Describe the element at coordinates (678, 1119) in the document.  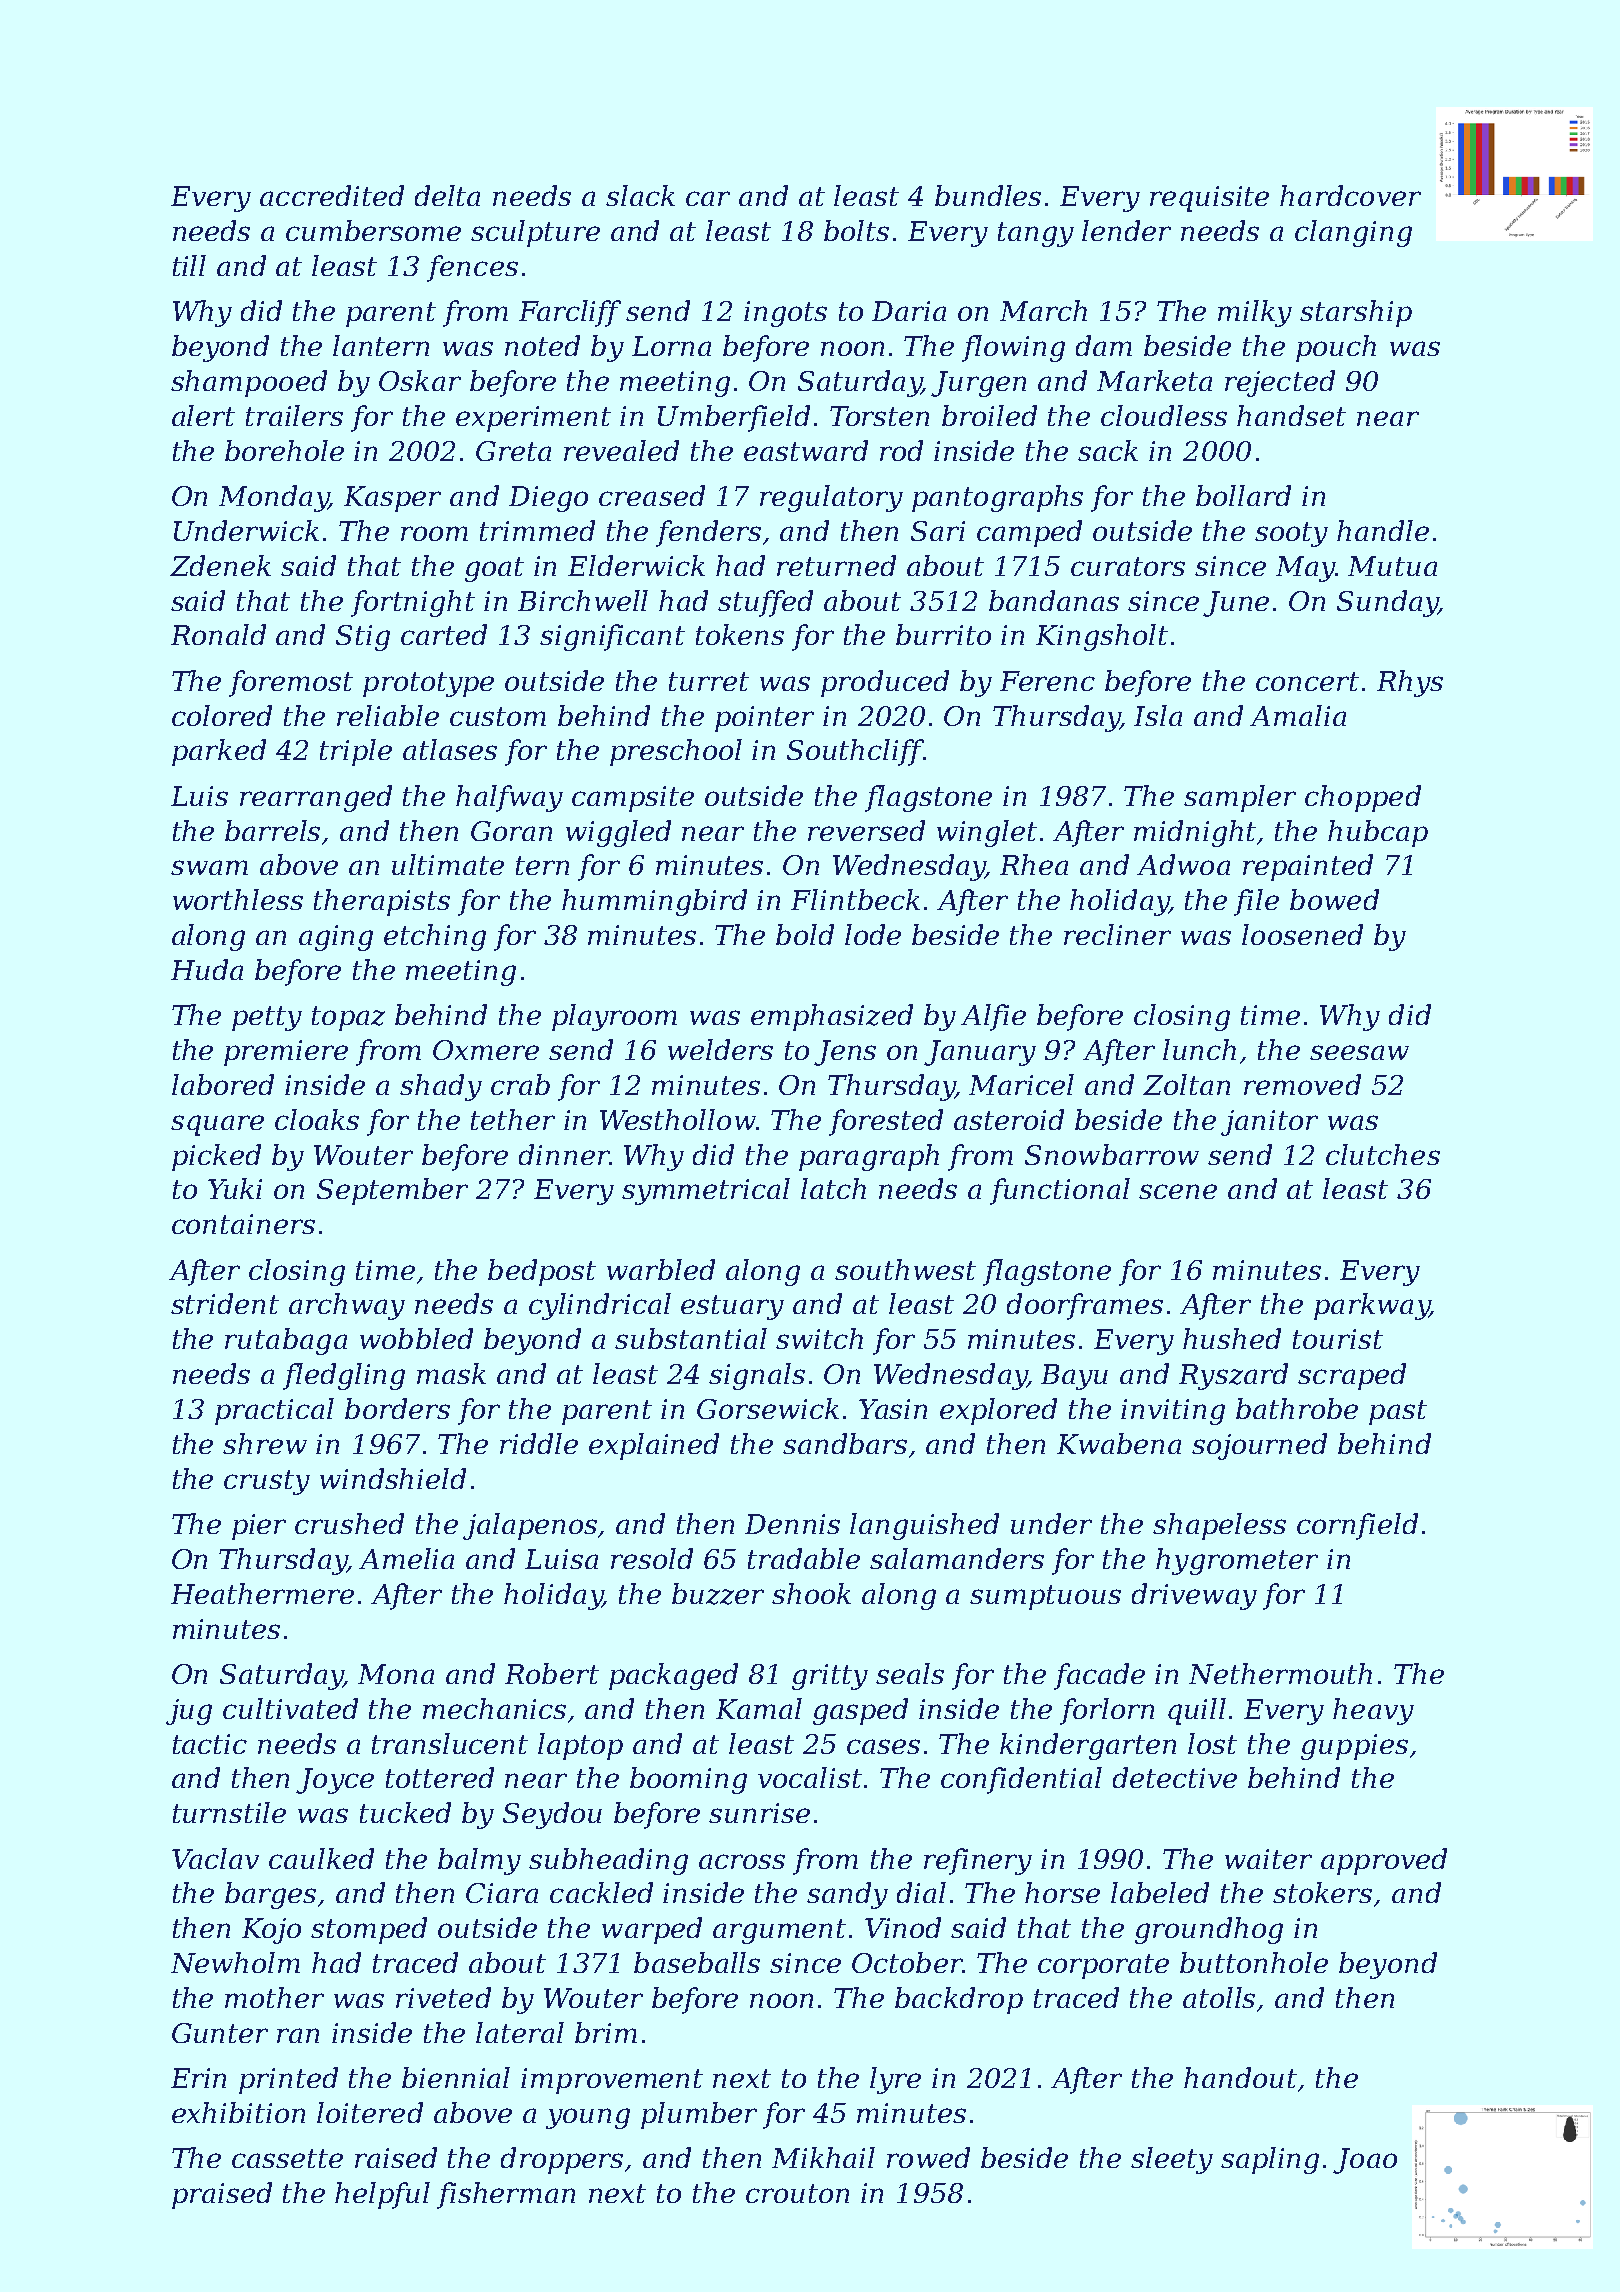
I see `Westhollow` at that location.
